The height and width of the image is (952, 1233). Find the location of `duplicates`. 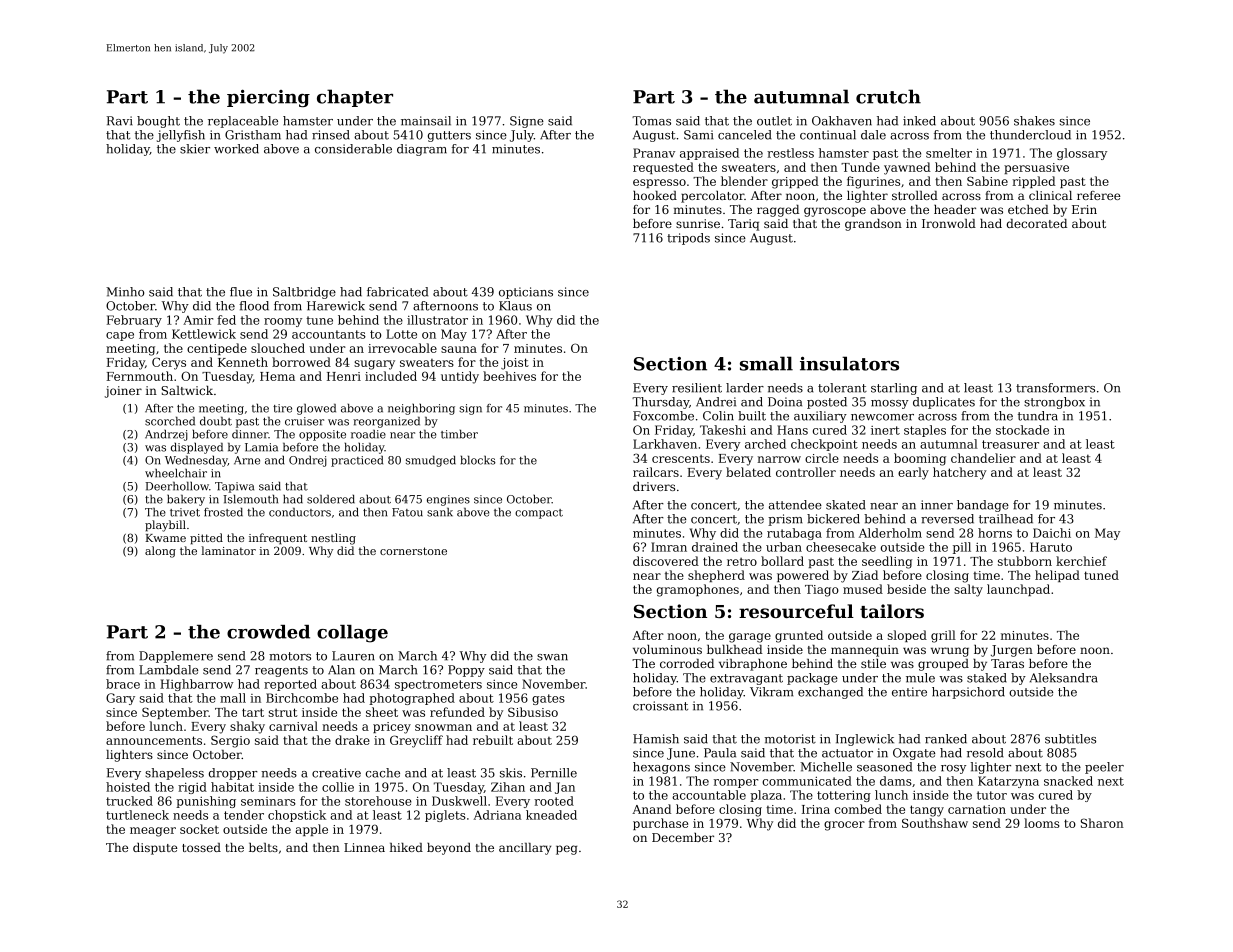

duplicates is located at coordinates (944, 403).
